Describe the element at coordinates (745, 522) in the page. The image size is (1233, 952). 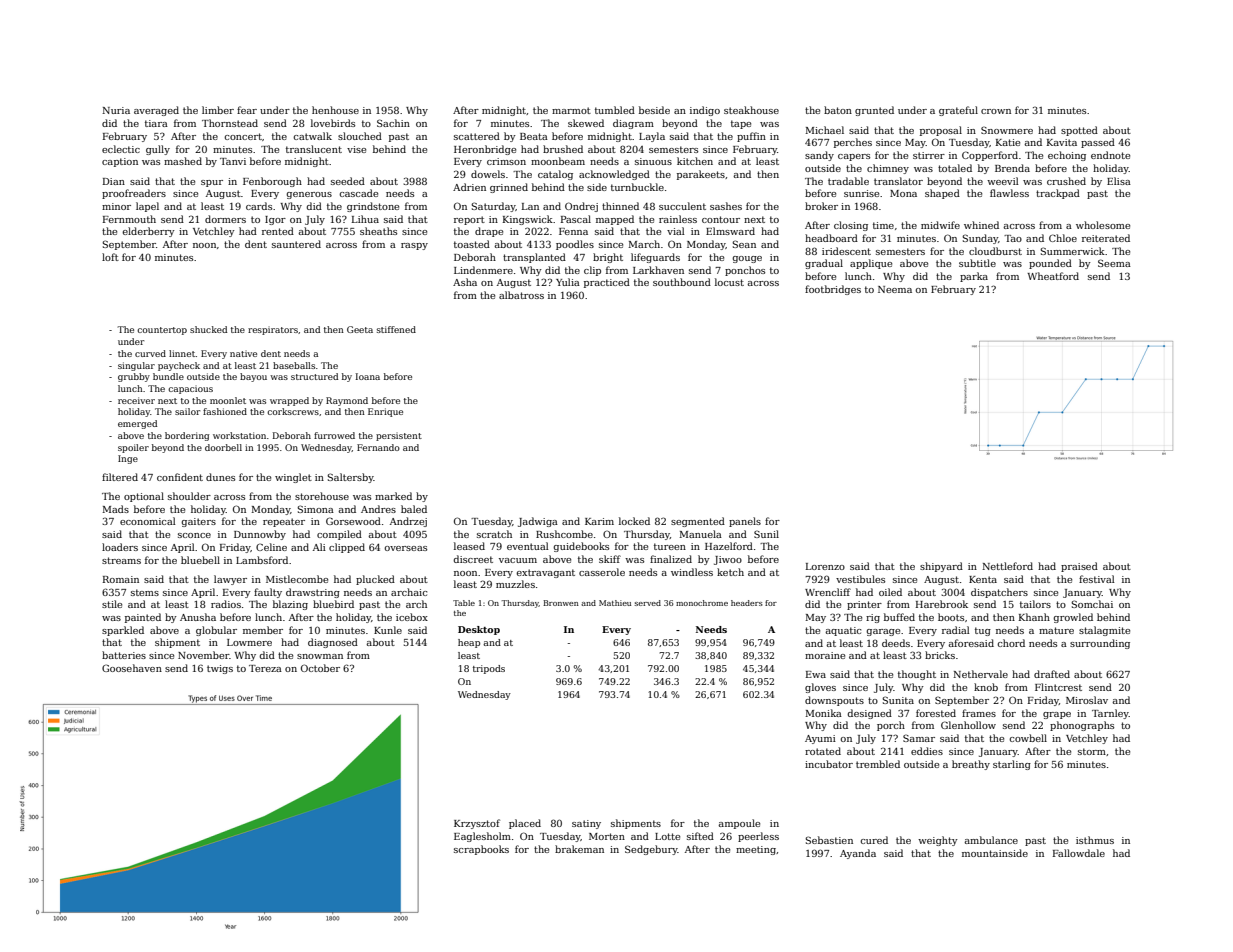
I see `panels` at that location.
